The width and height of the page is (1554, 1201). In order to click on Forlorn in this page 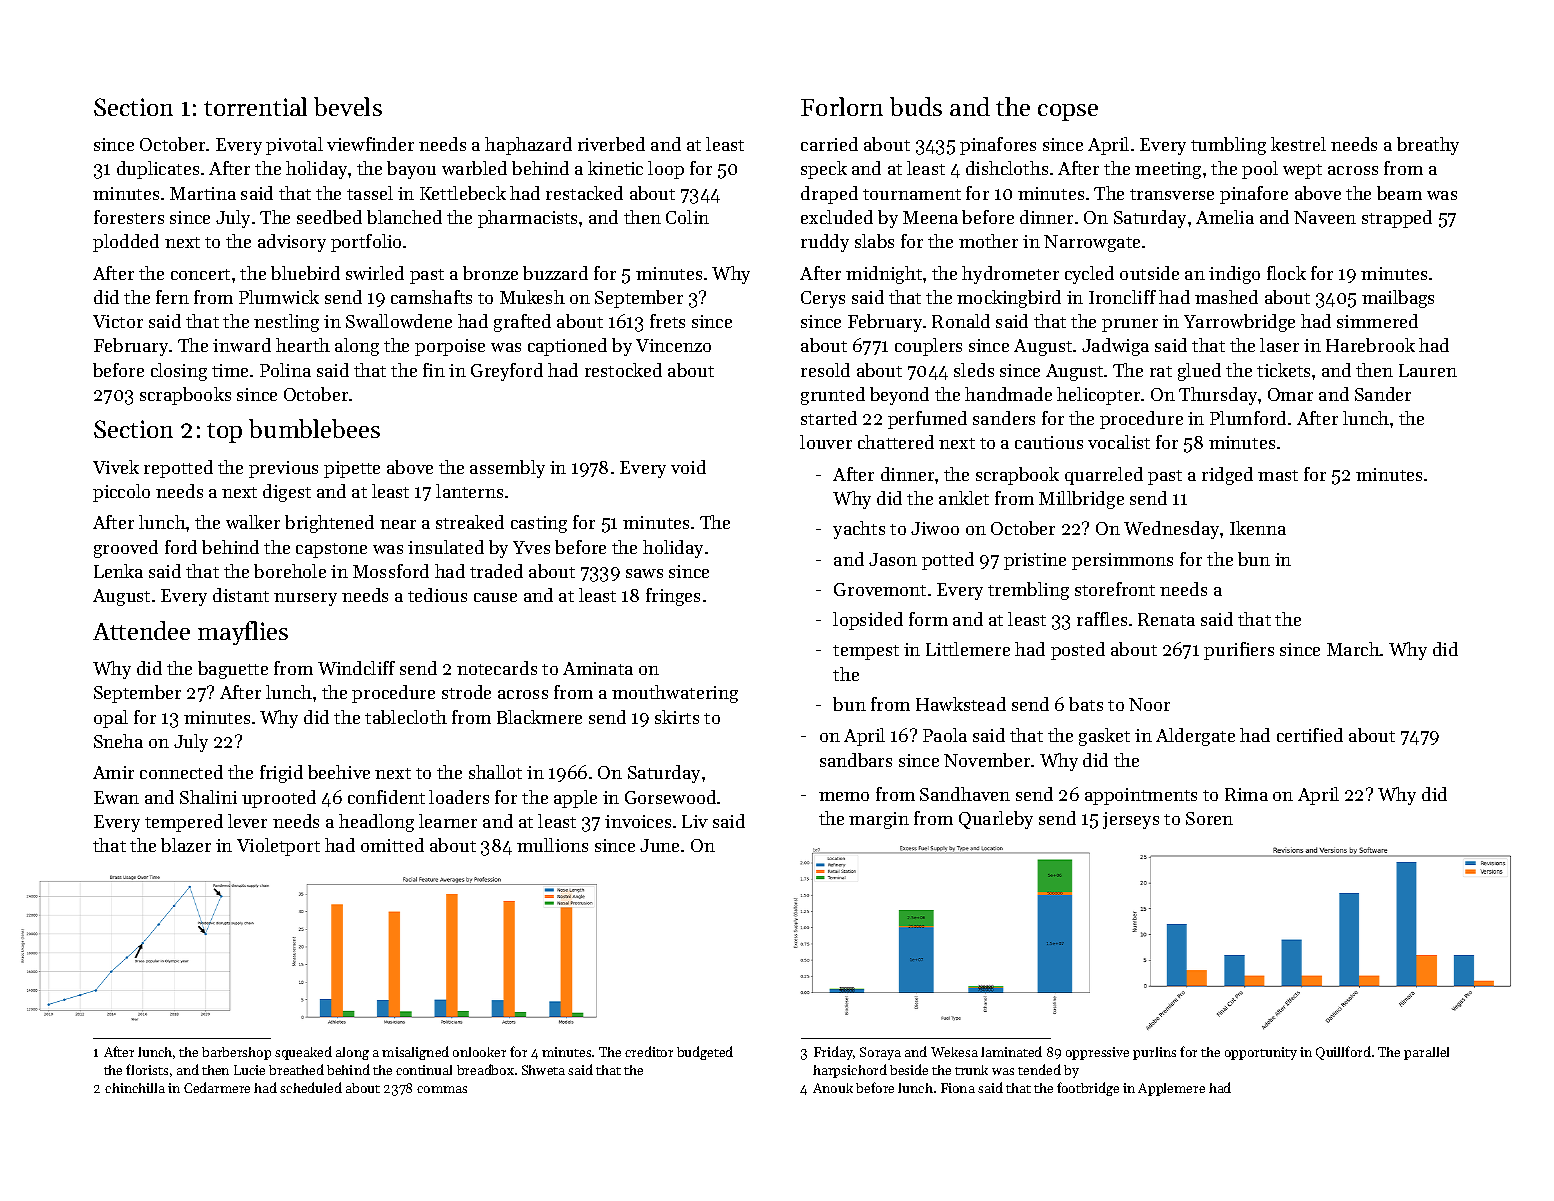, I will do `click(842, 106)`.
